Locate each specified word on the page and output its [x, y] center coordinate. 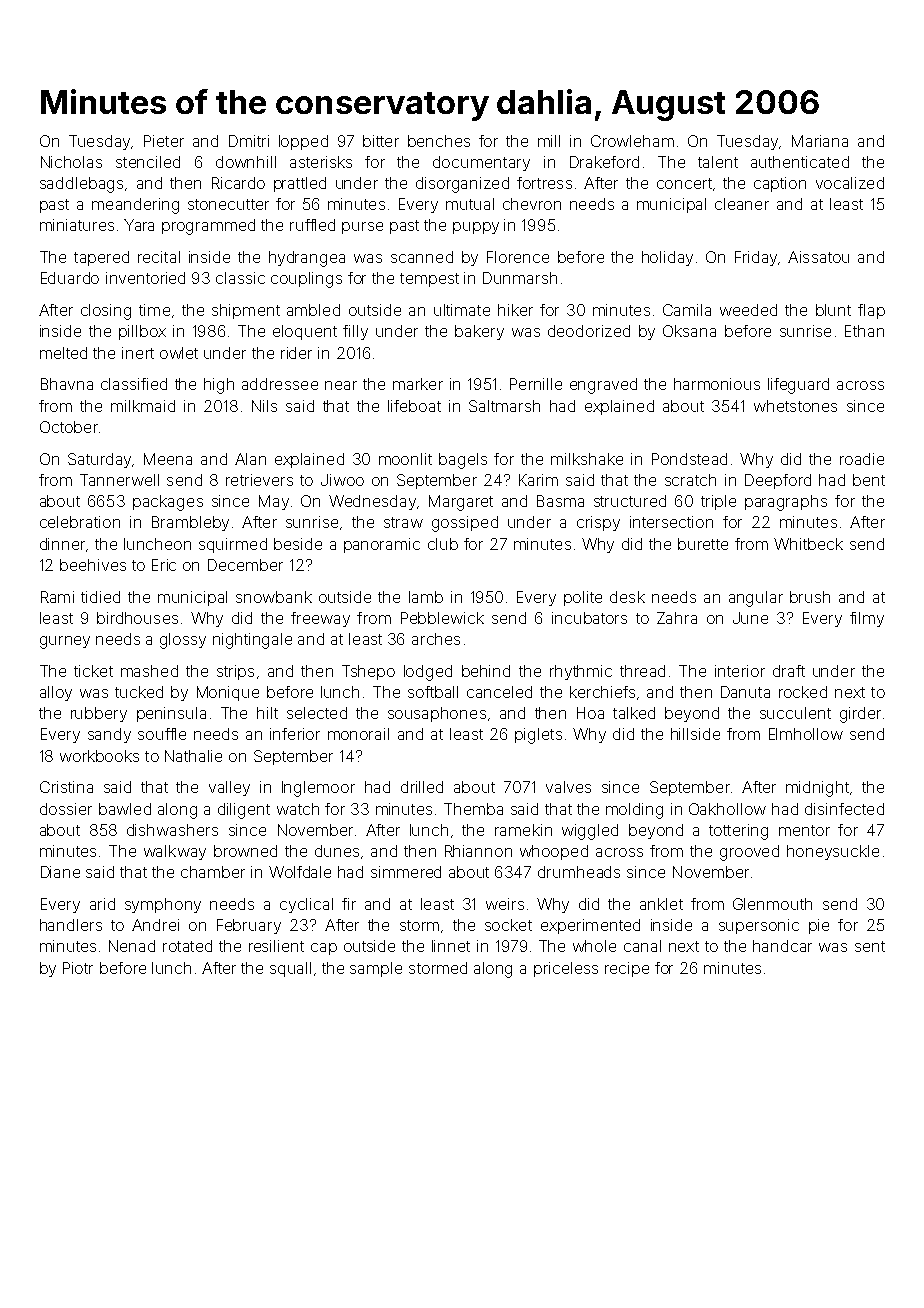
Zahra [677, 618]
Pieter [164, 141]
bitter [381, 141]
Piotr [78, 968]
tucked [139, 692]
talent [718, 162]
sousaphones [437, 714]
